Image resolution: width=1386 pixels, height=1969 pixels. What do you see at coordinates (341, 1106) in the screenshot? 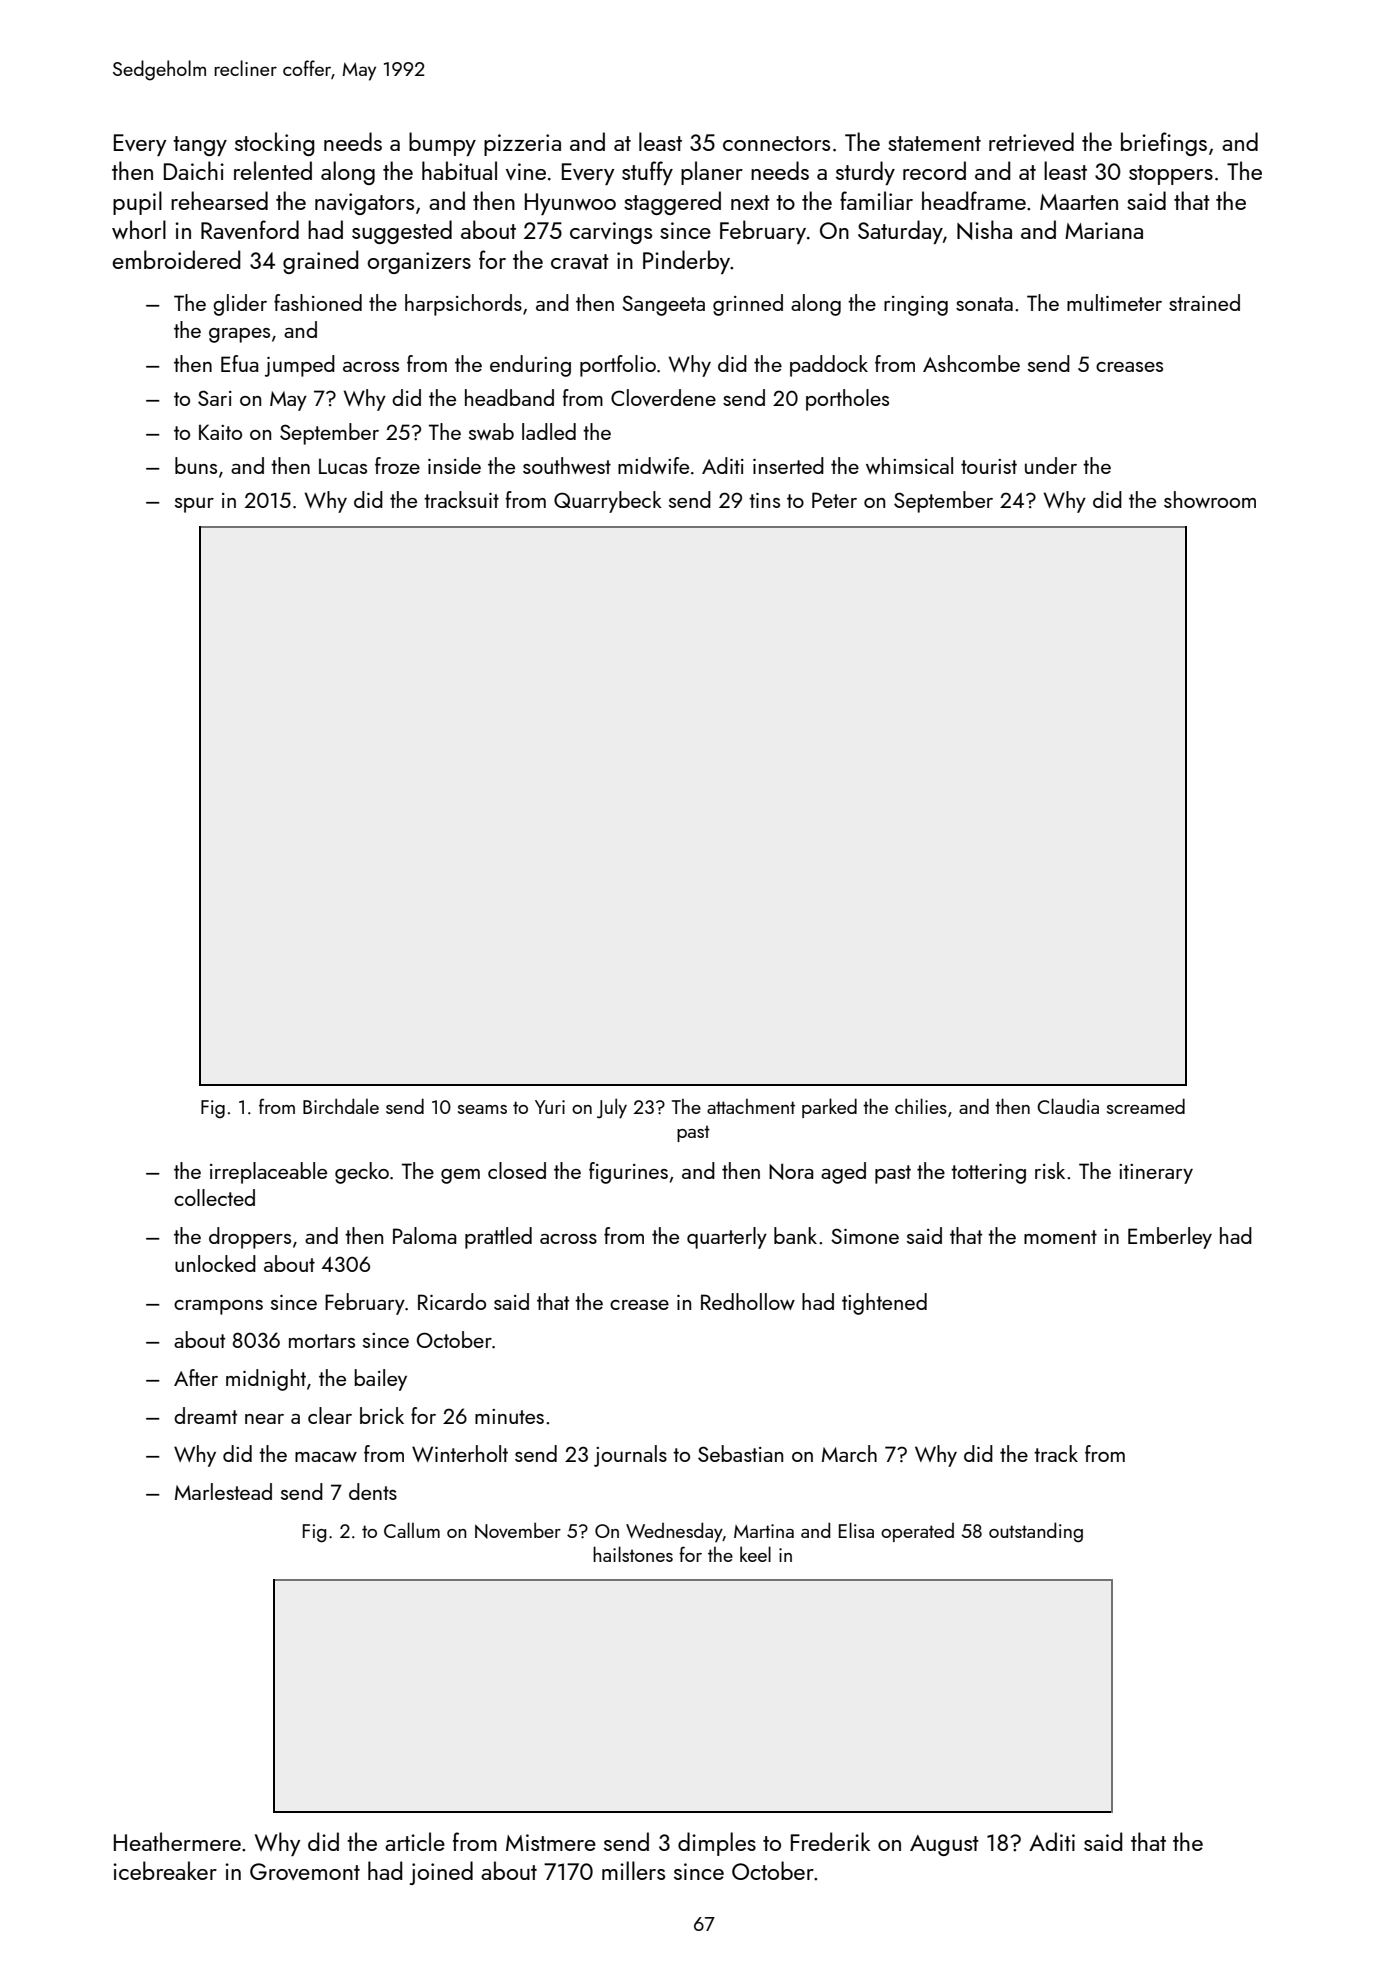
I see `Birchdale` at bounding box center [341, 1106].
